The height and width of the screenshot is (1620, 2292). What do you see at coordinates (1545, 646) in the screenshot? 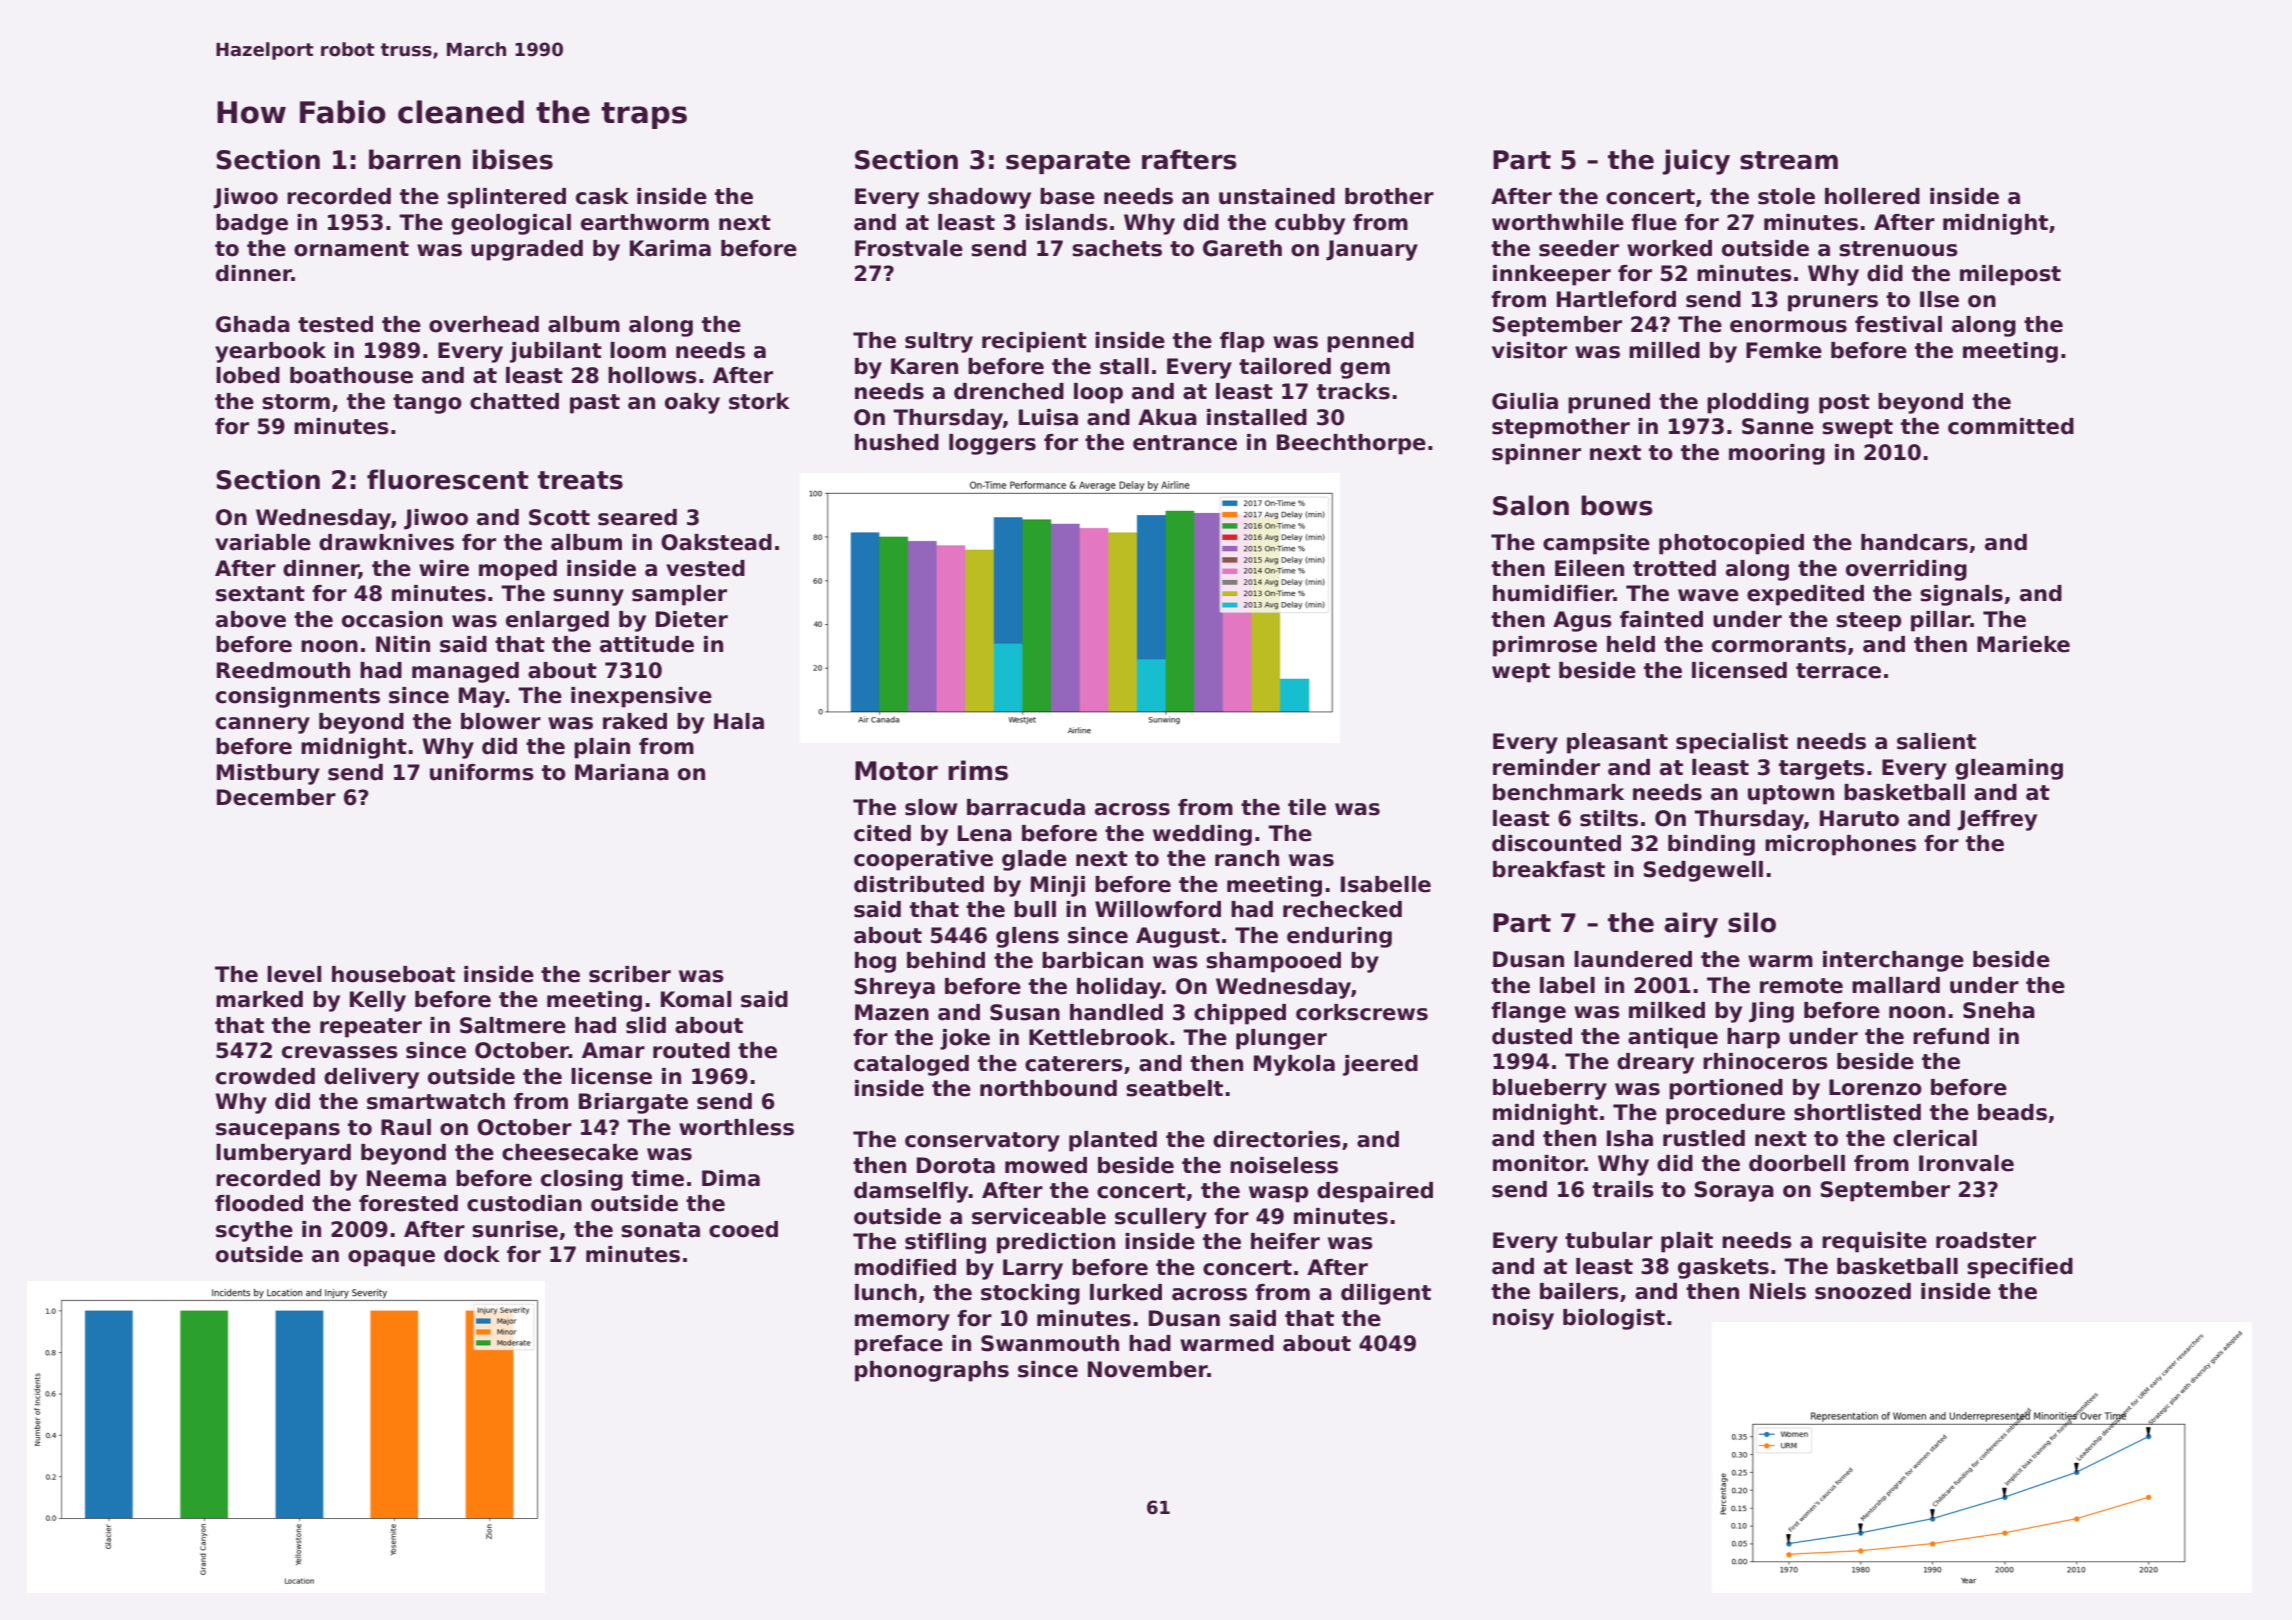
I see `primrose` at bounding box center [1545, 646].
